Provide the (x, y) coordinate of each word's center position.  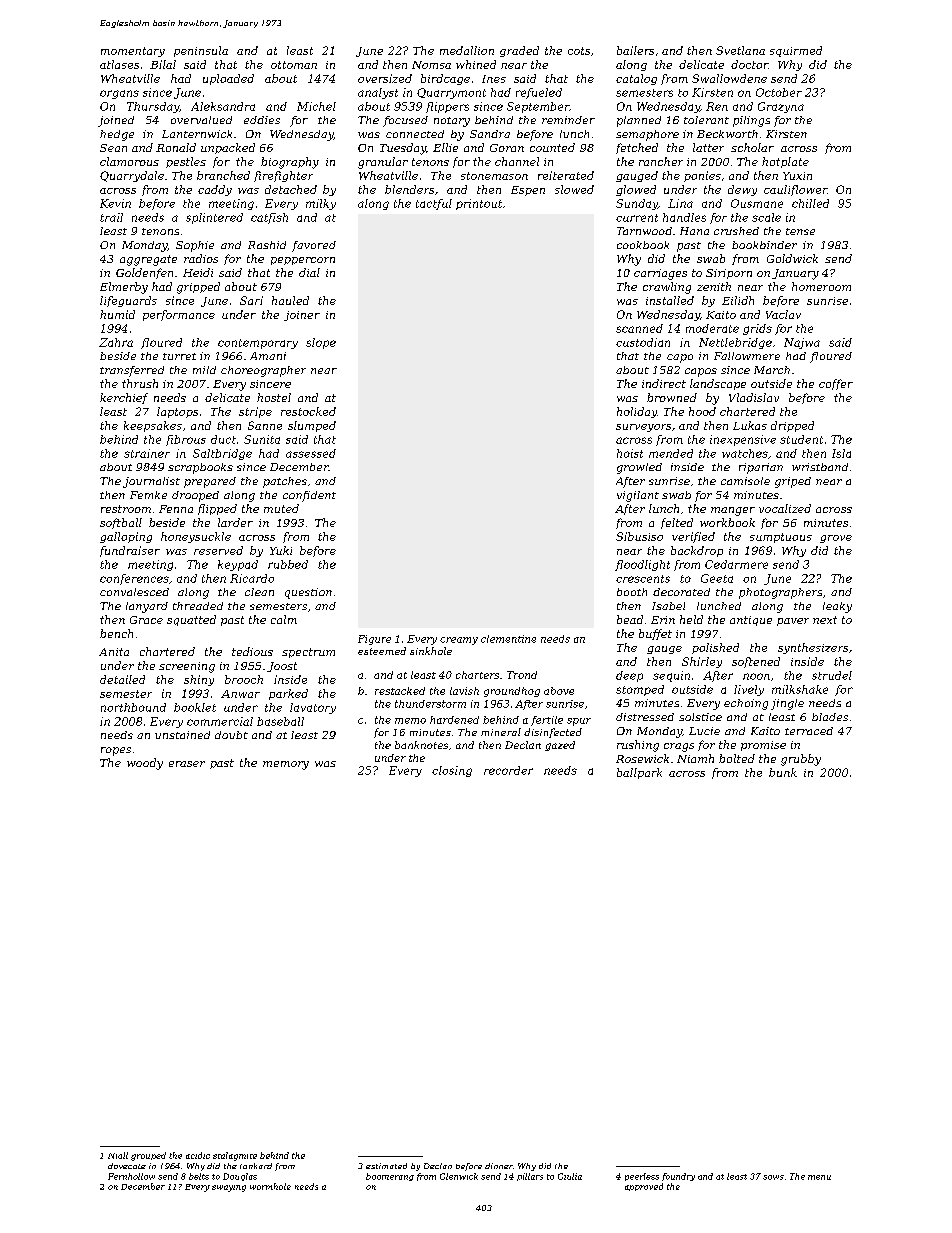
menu (819, 1177)
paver (793, 622)
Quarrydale (132, 176)
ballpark (639, 773)
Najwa (802, 343)
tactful (434, 204)
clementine (508, 639)
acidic (198, 1155)
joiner (302, 316)
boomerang (390, 1177)
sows (773, 1177)
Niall (118, 1155)
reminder (568, 120)
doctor (749, 64)
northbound (133, 707)
